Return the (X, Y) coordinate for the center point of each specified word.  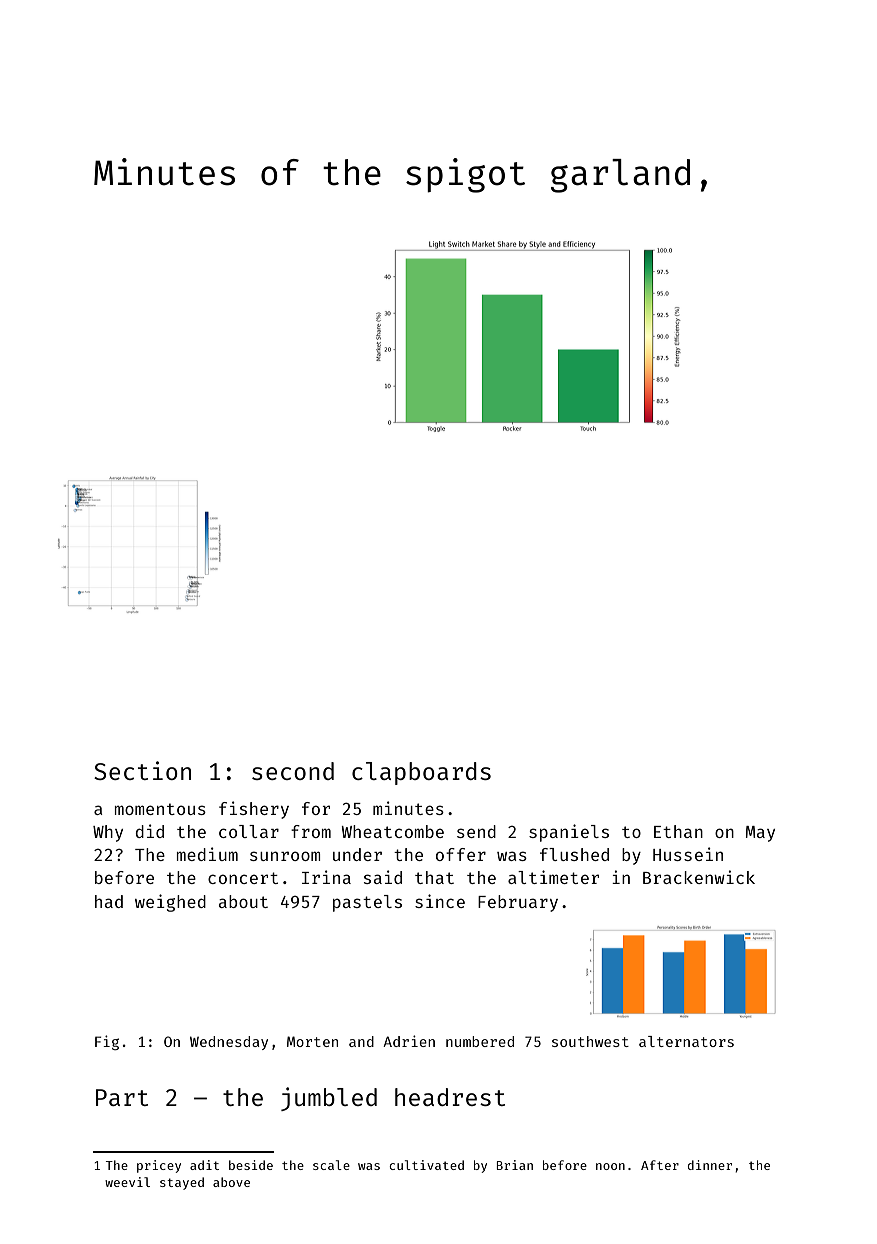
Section (142, 770)
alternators (686, 1041)
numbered (480, 1041)
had (109, 901)
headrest (450, 1097)
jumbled (329, 1099)
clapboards (421, 773)
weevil (127, 1182)
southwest (590, 1041)
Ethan (678, 831)
